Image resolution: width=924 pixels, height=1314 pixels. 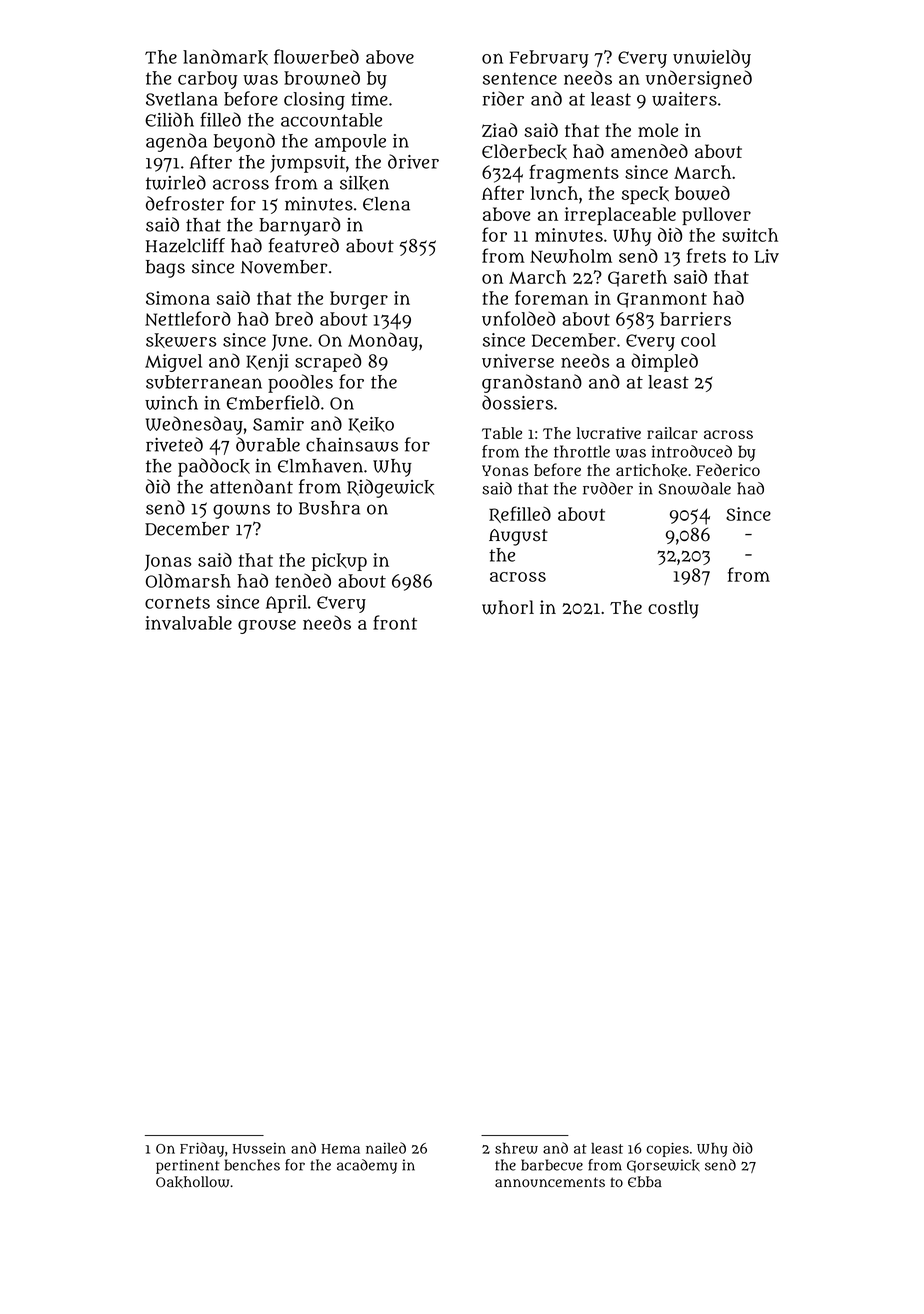 I want to click on switch, so click(x=750, y=235).
